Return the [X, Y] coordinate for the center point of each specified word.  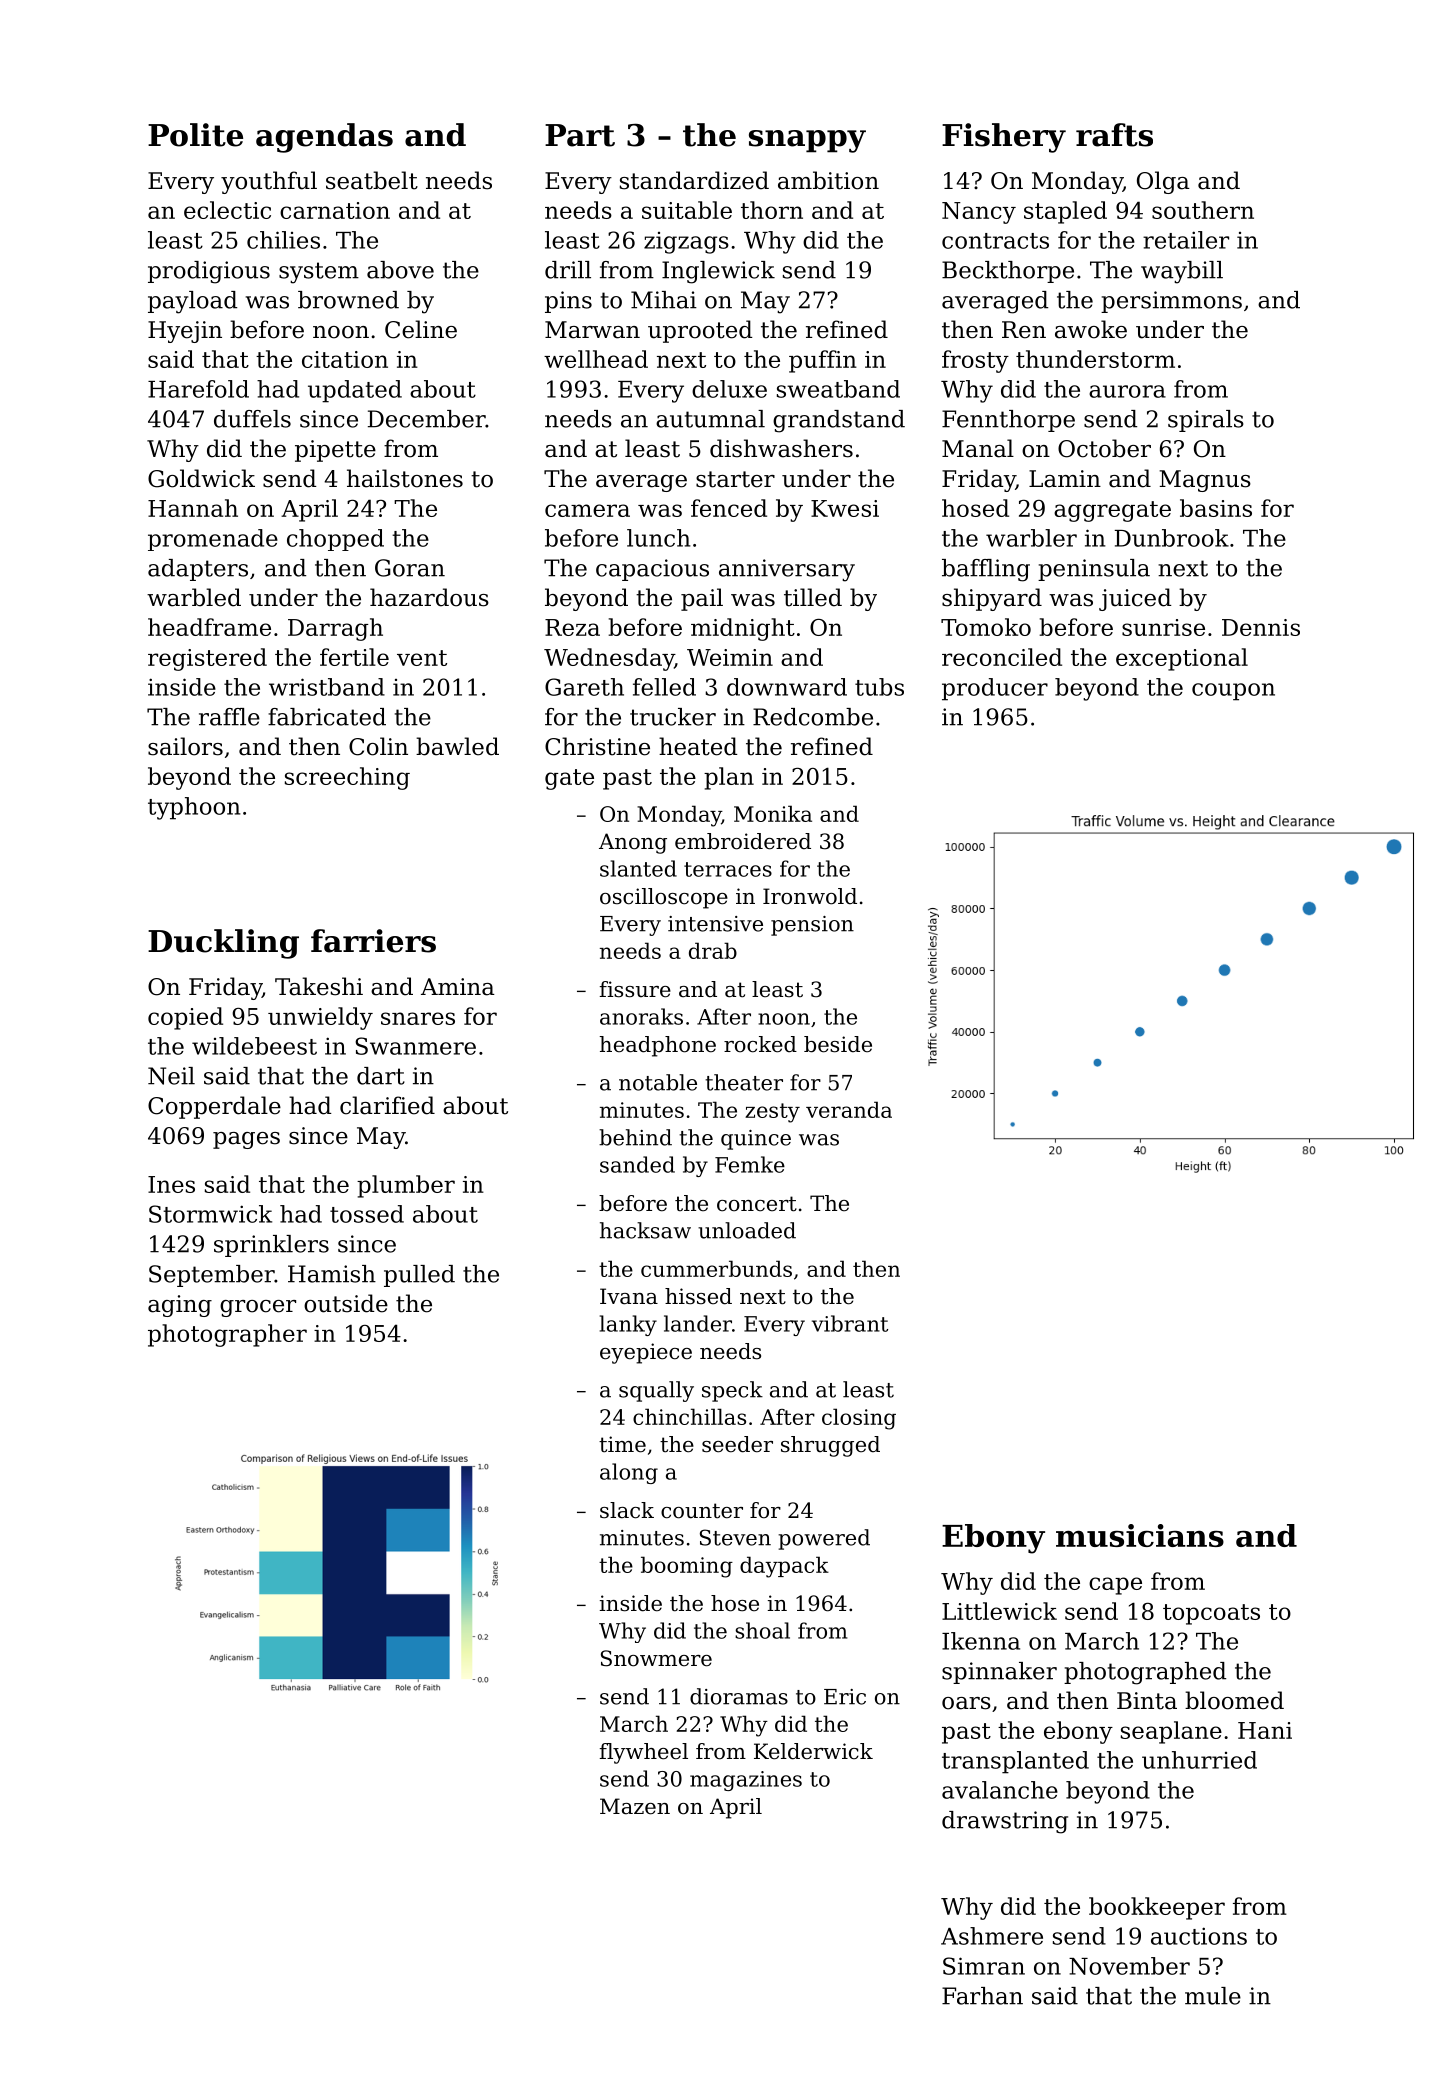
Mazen [635, 1806]
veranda [849, 1109]
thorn [772, 210]
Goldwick [201, 478]
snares [418, 1018]
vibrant [850, 1323]
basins [1216, 508]
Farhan [982, 1996]
